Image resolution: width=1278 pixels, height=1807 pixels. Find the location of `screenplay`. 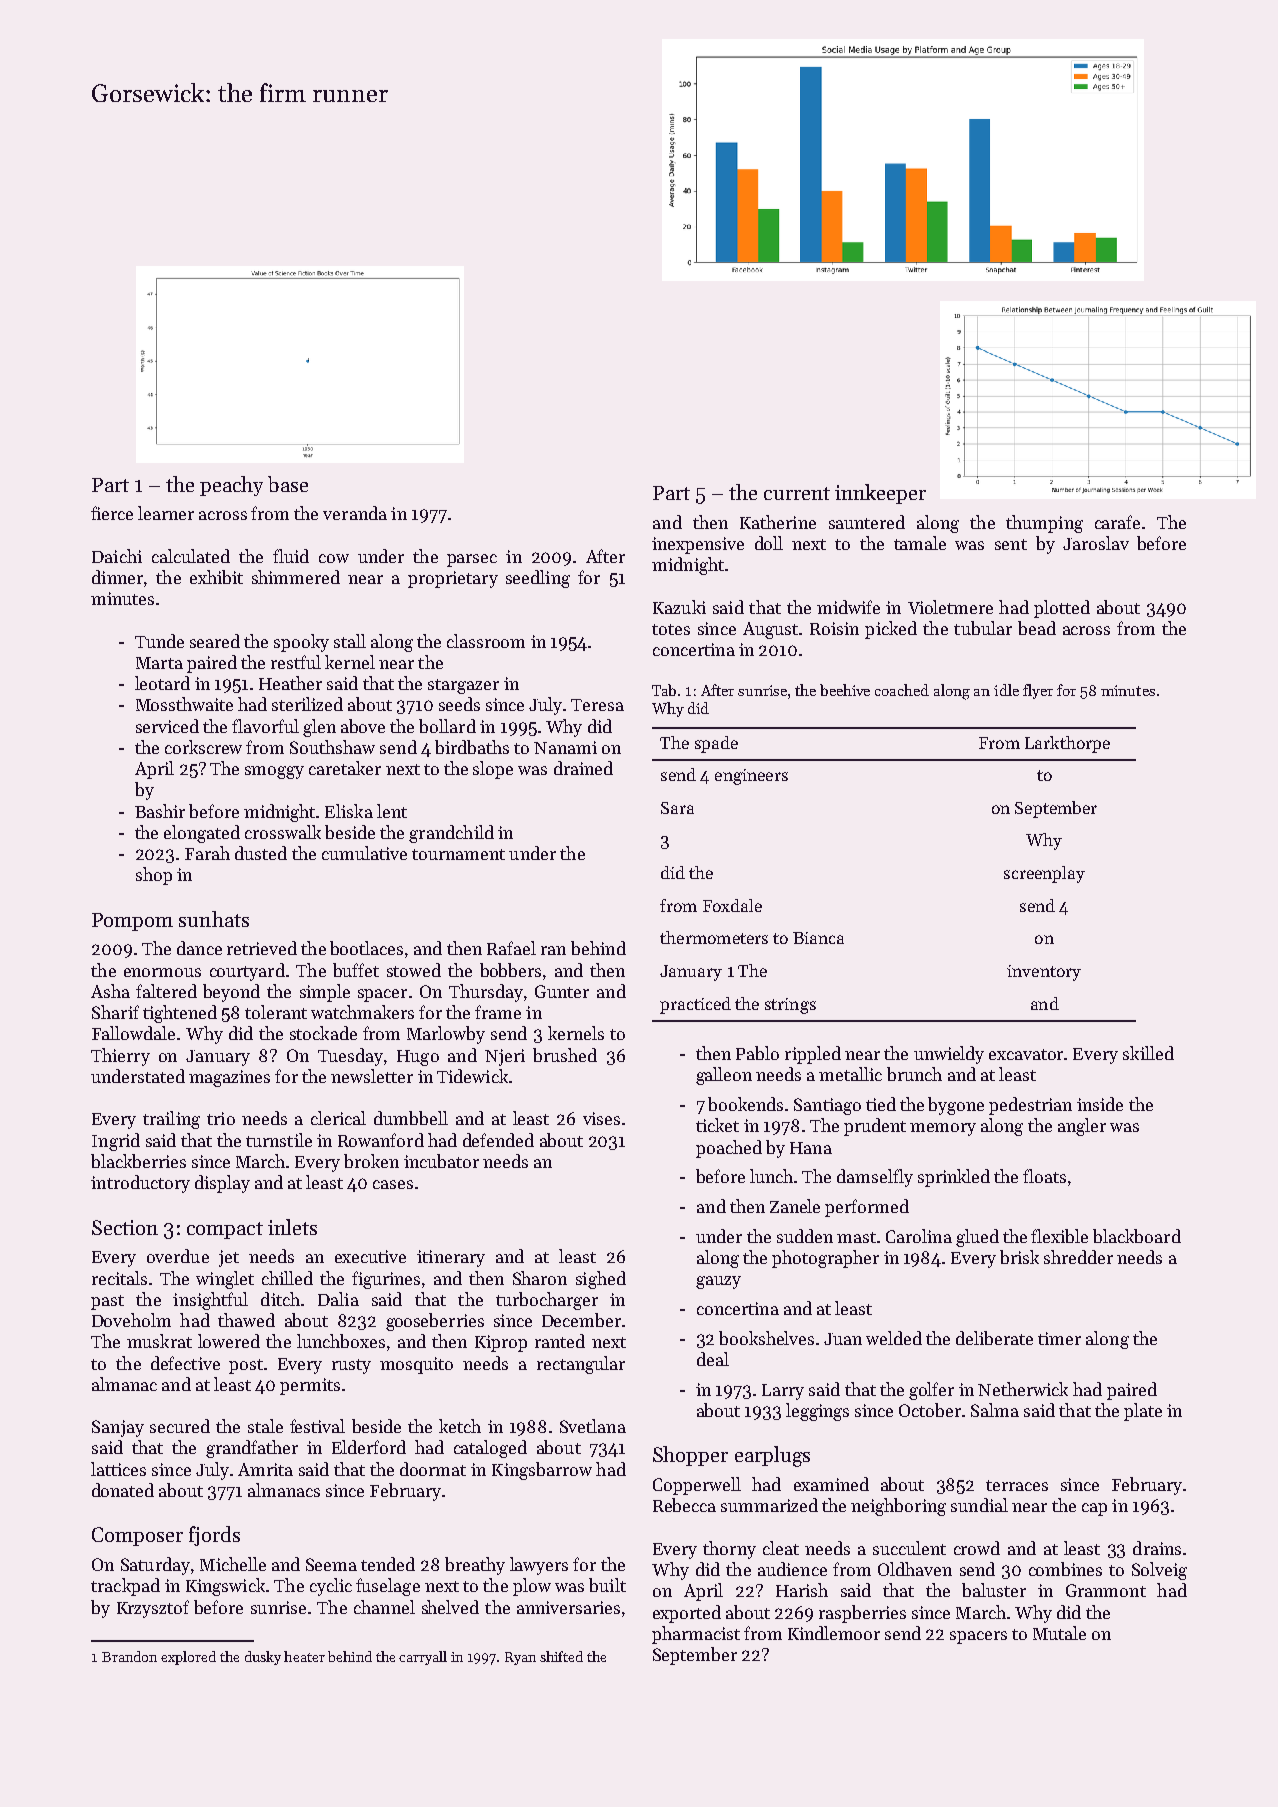

screenplay is located at coordinates (1044, 874).
